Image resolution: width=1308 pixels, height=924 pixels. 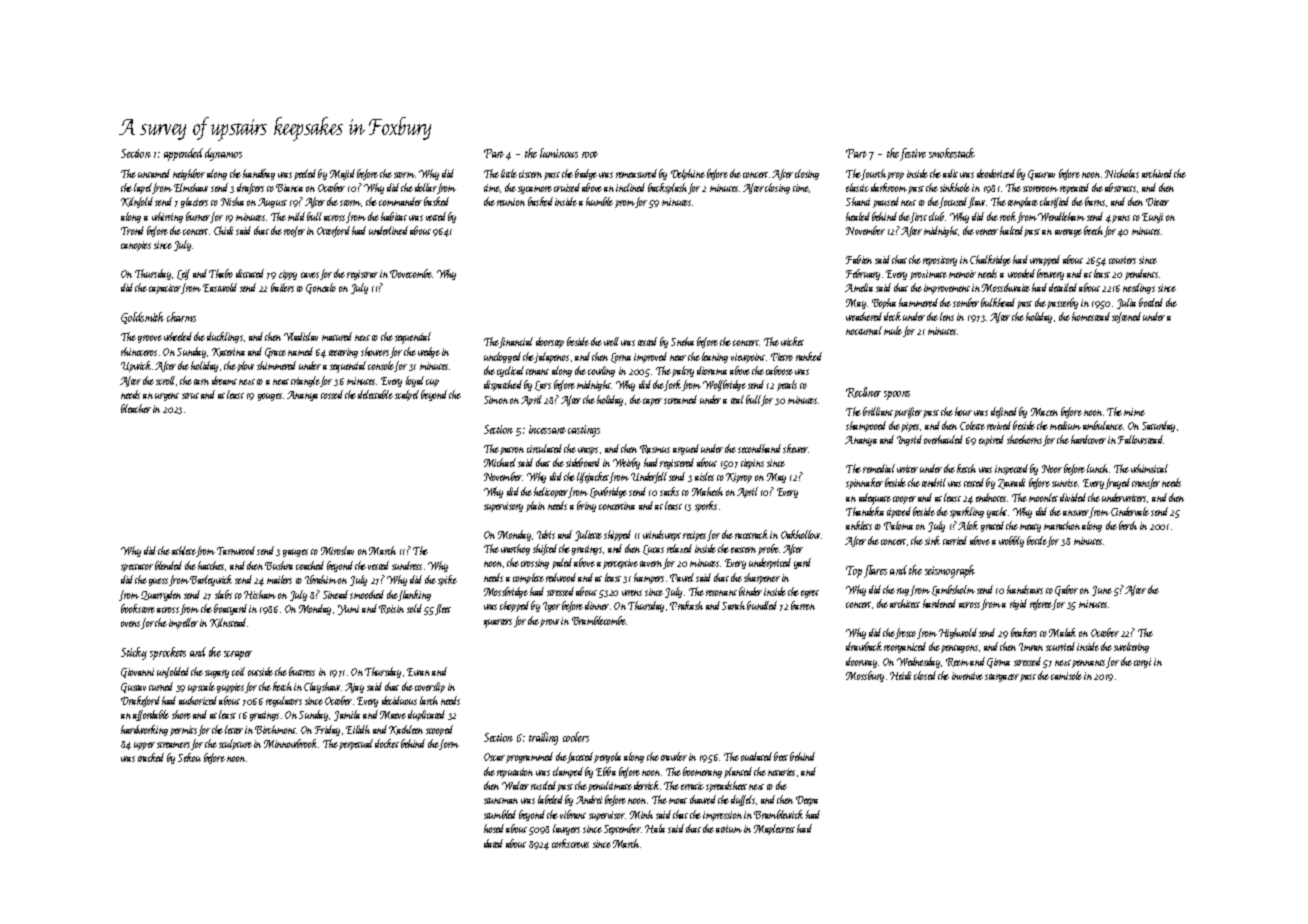 I want to click on dinner, so click(x=597, y=605).
